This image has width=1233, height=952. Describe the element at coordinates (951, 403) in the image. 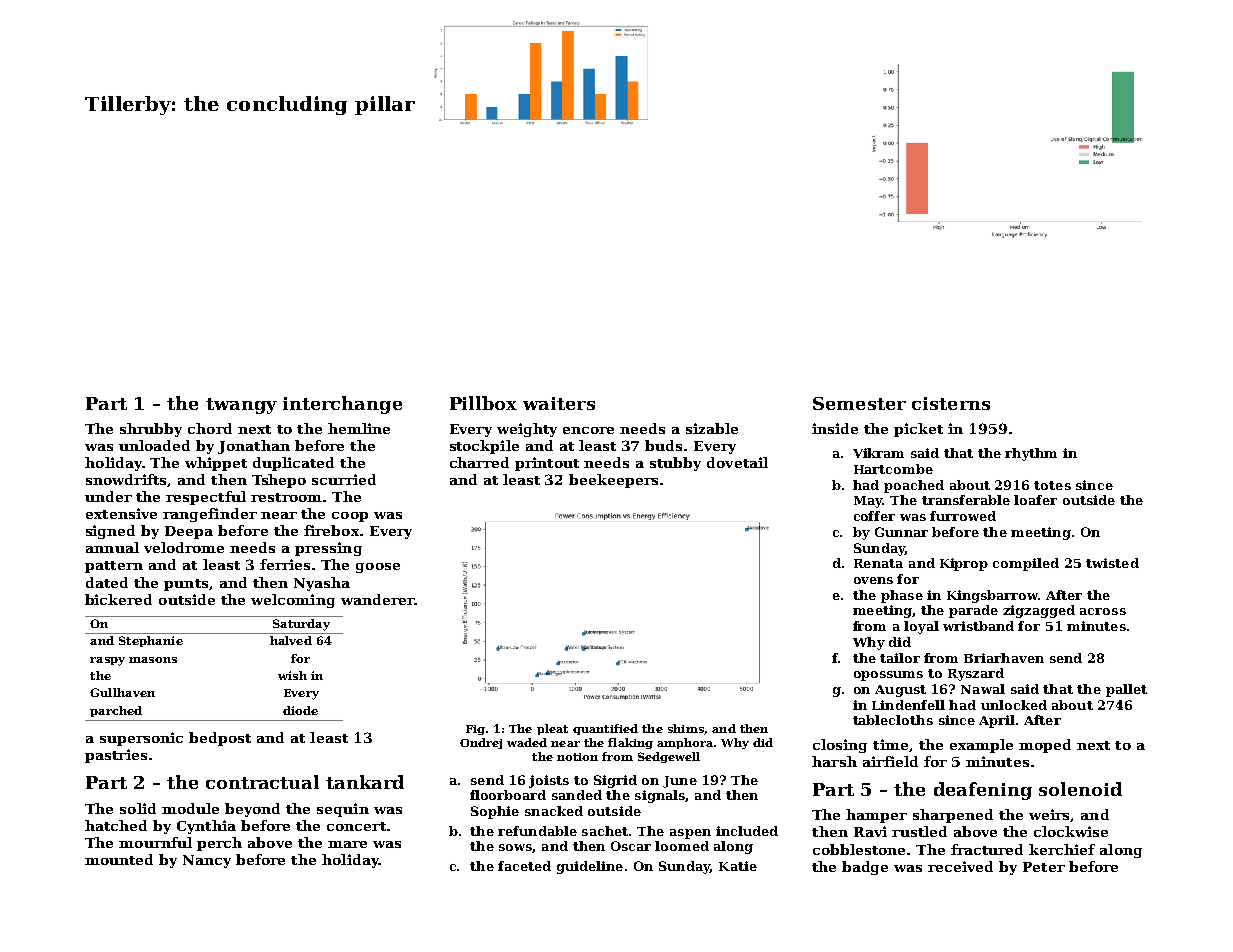

I see `cisterns` at that location.
